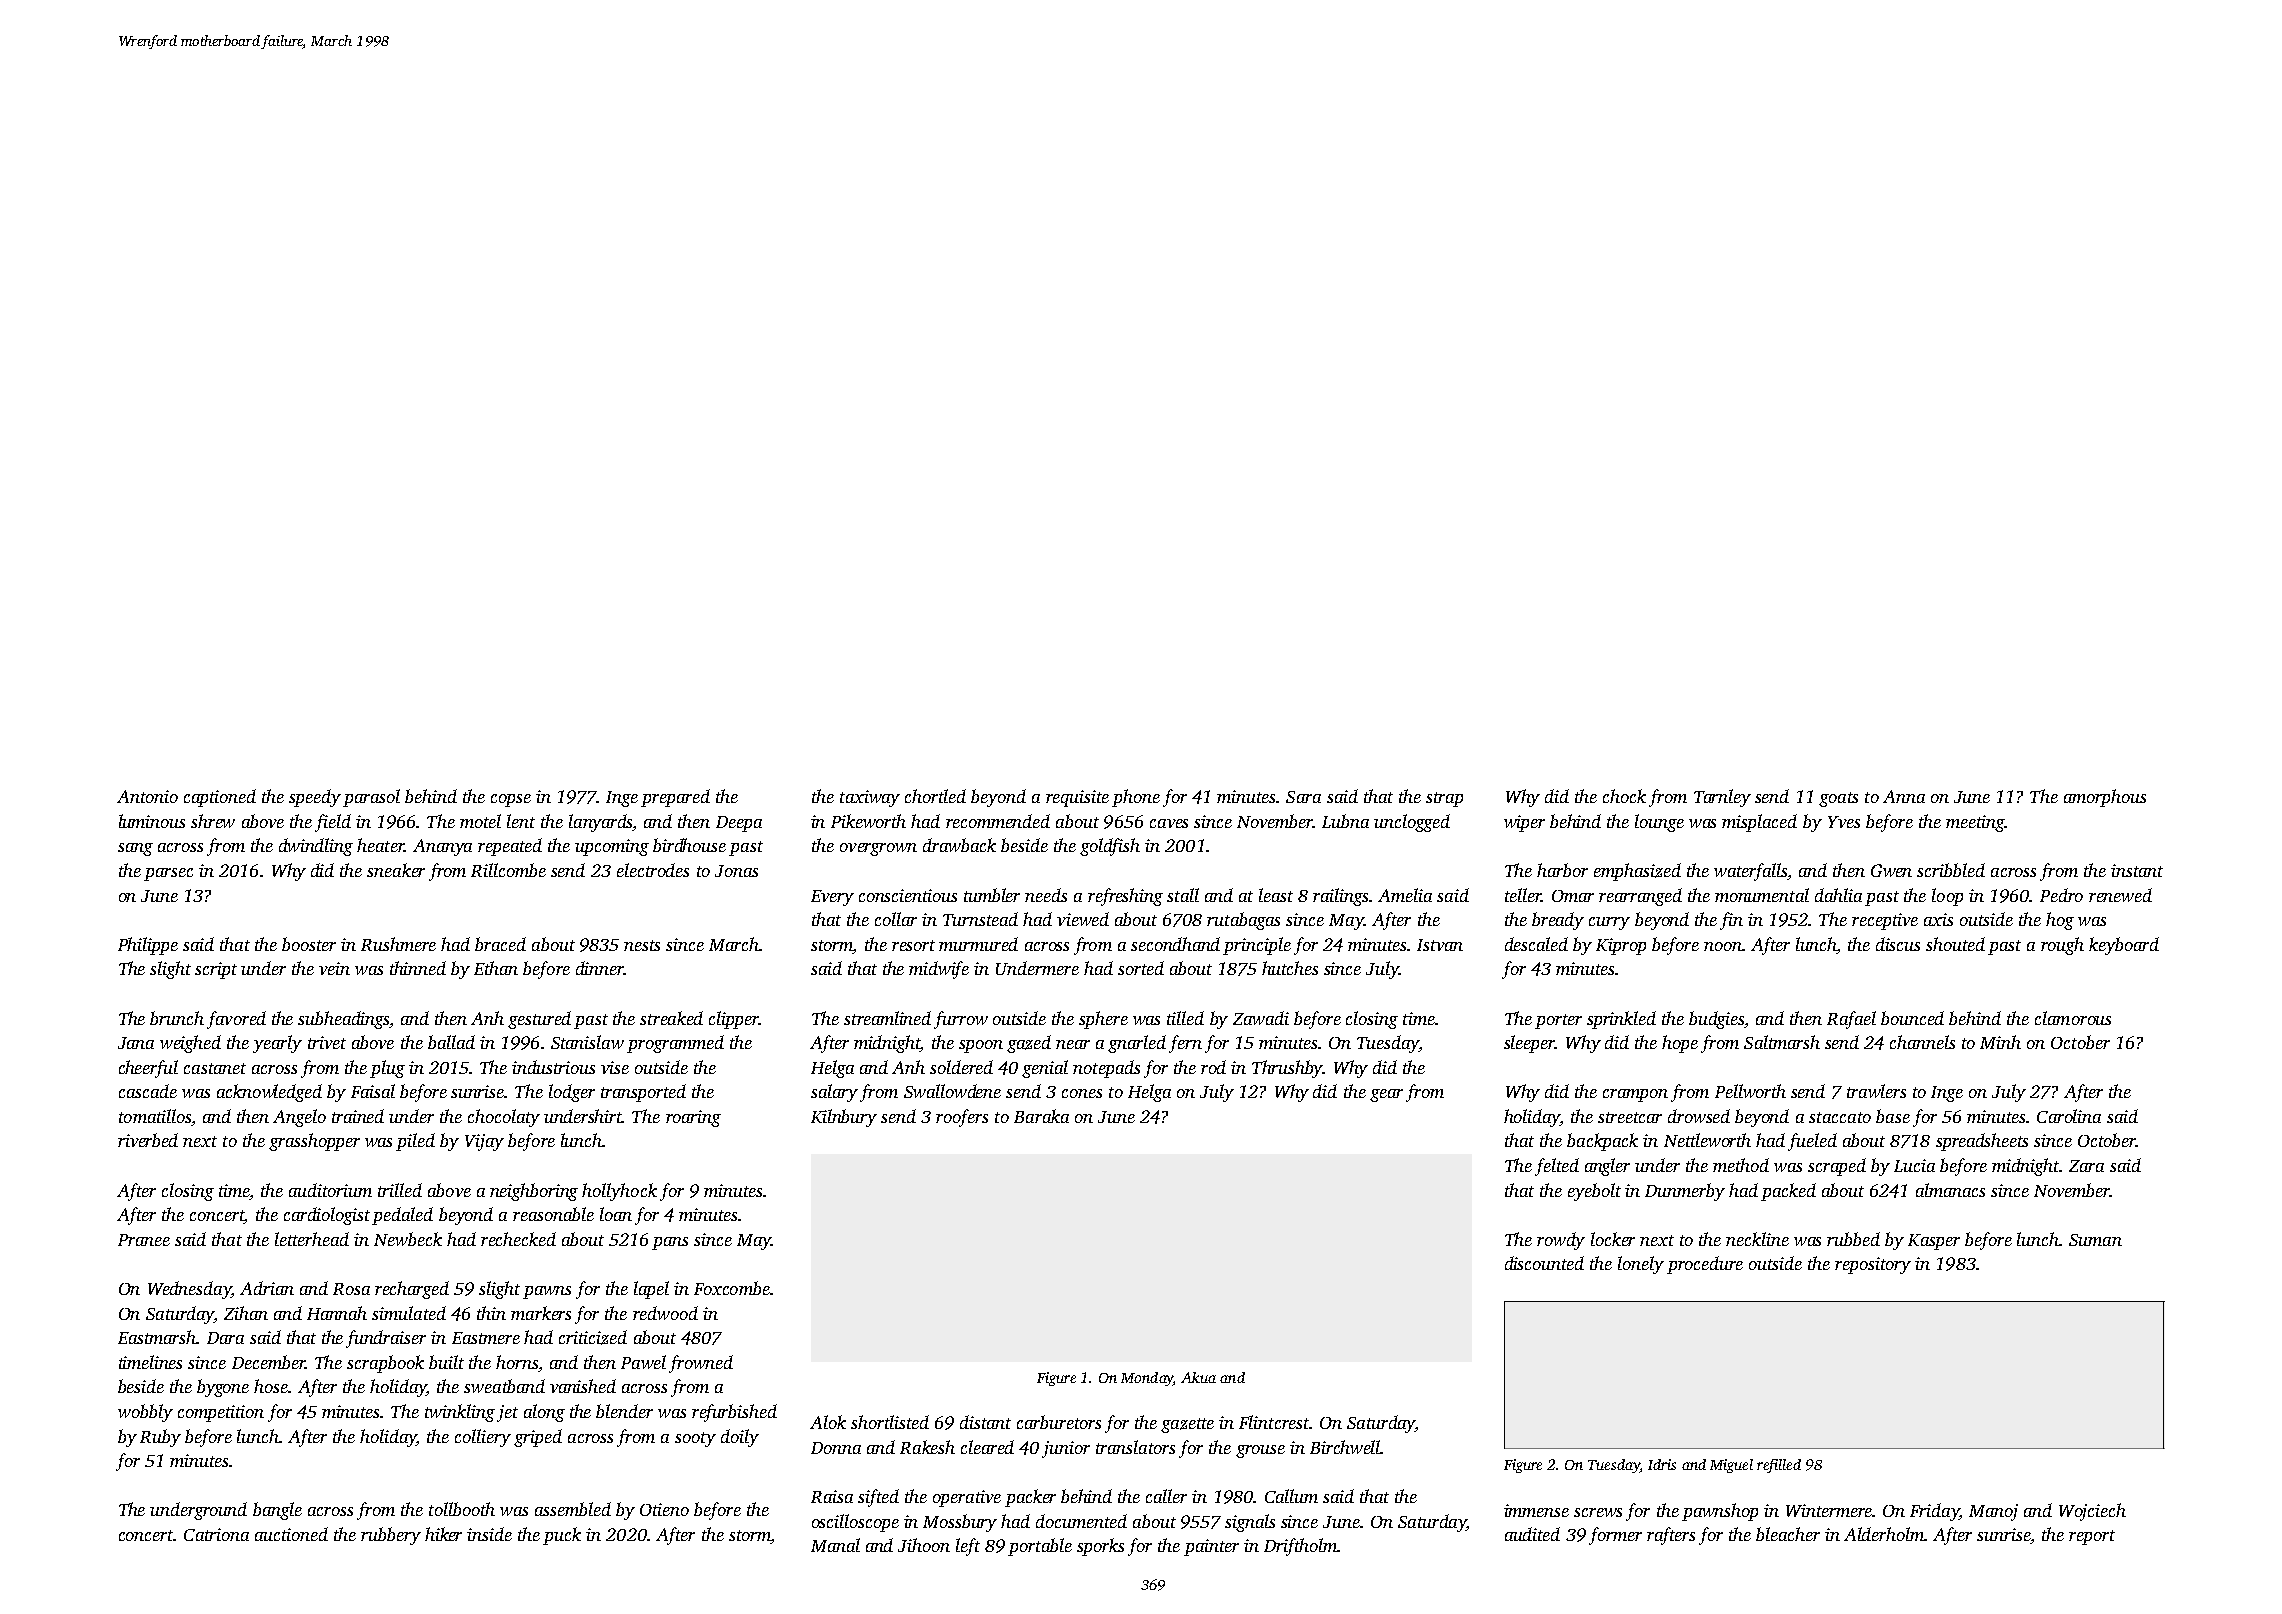 This image has height=1614, width=2282. Describe the element at coordinates (2105, 798) in the image. I see `amorphous` at that location.
